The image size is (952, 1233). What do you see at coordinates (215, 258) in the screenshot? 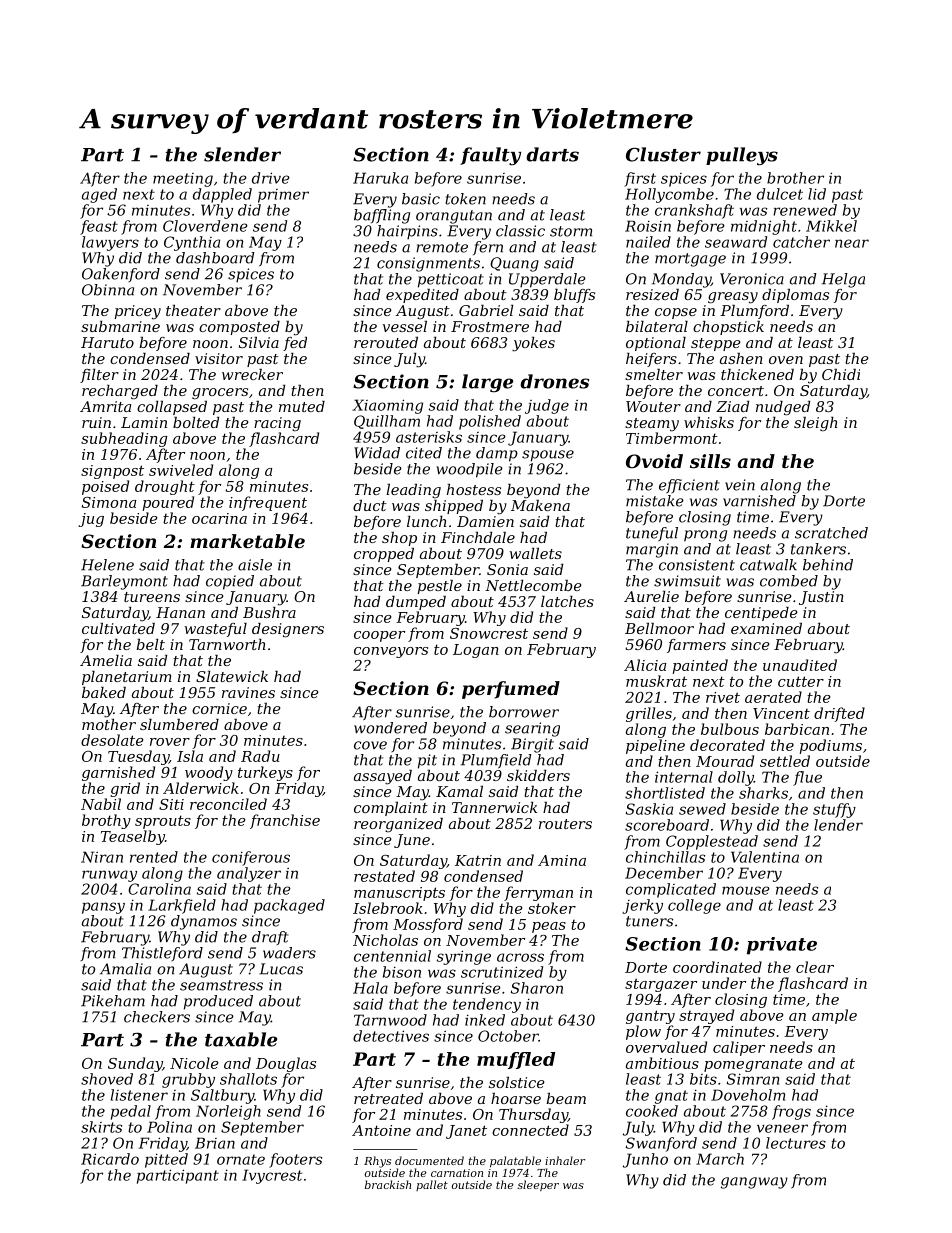
I see `dashboard` at bounding box center [215, 258].
